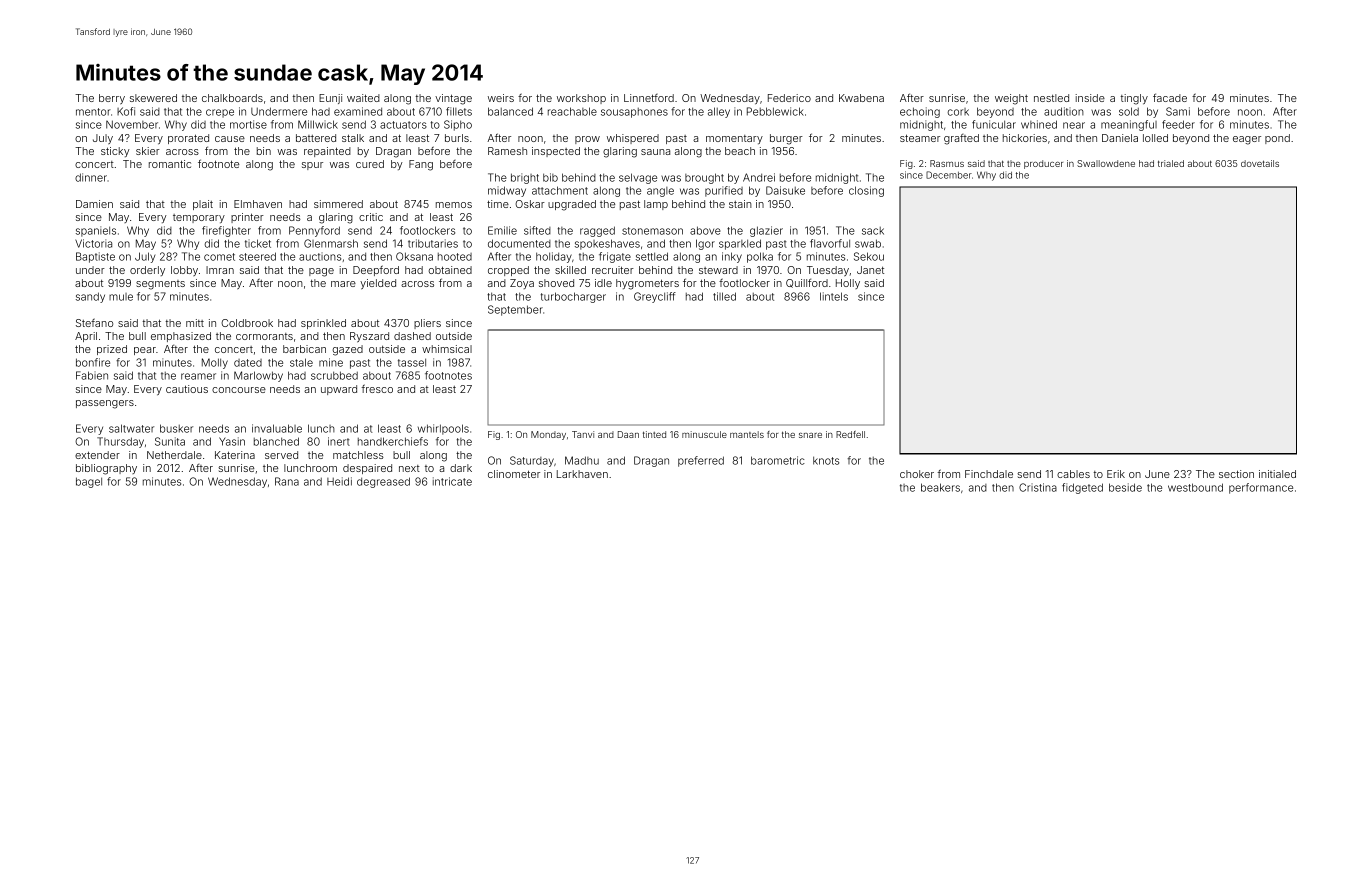 The image size is (1372, 887). I want to click on tilled, so click(724, 296).
